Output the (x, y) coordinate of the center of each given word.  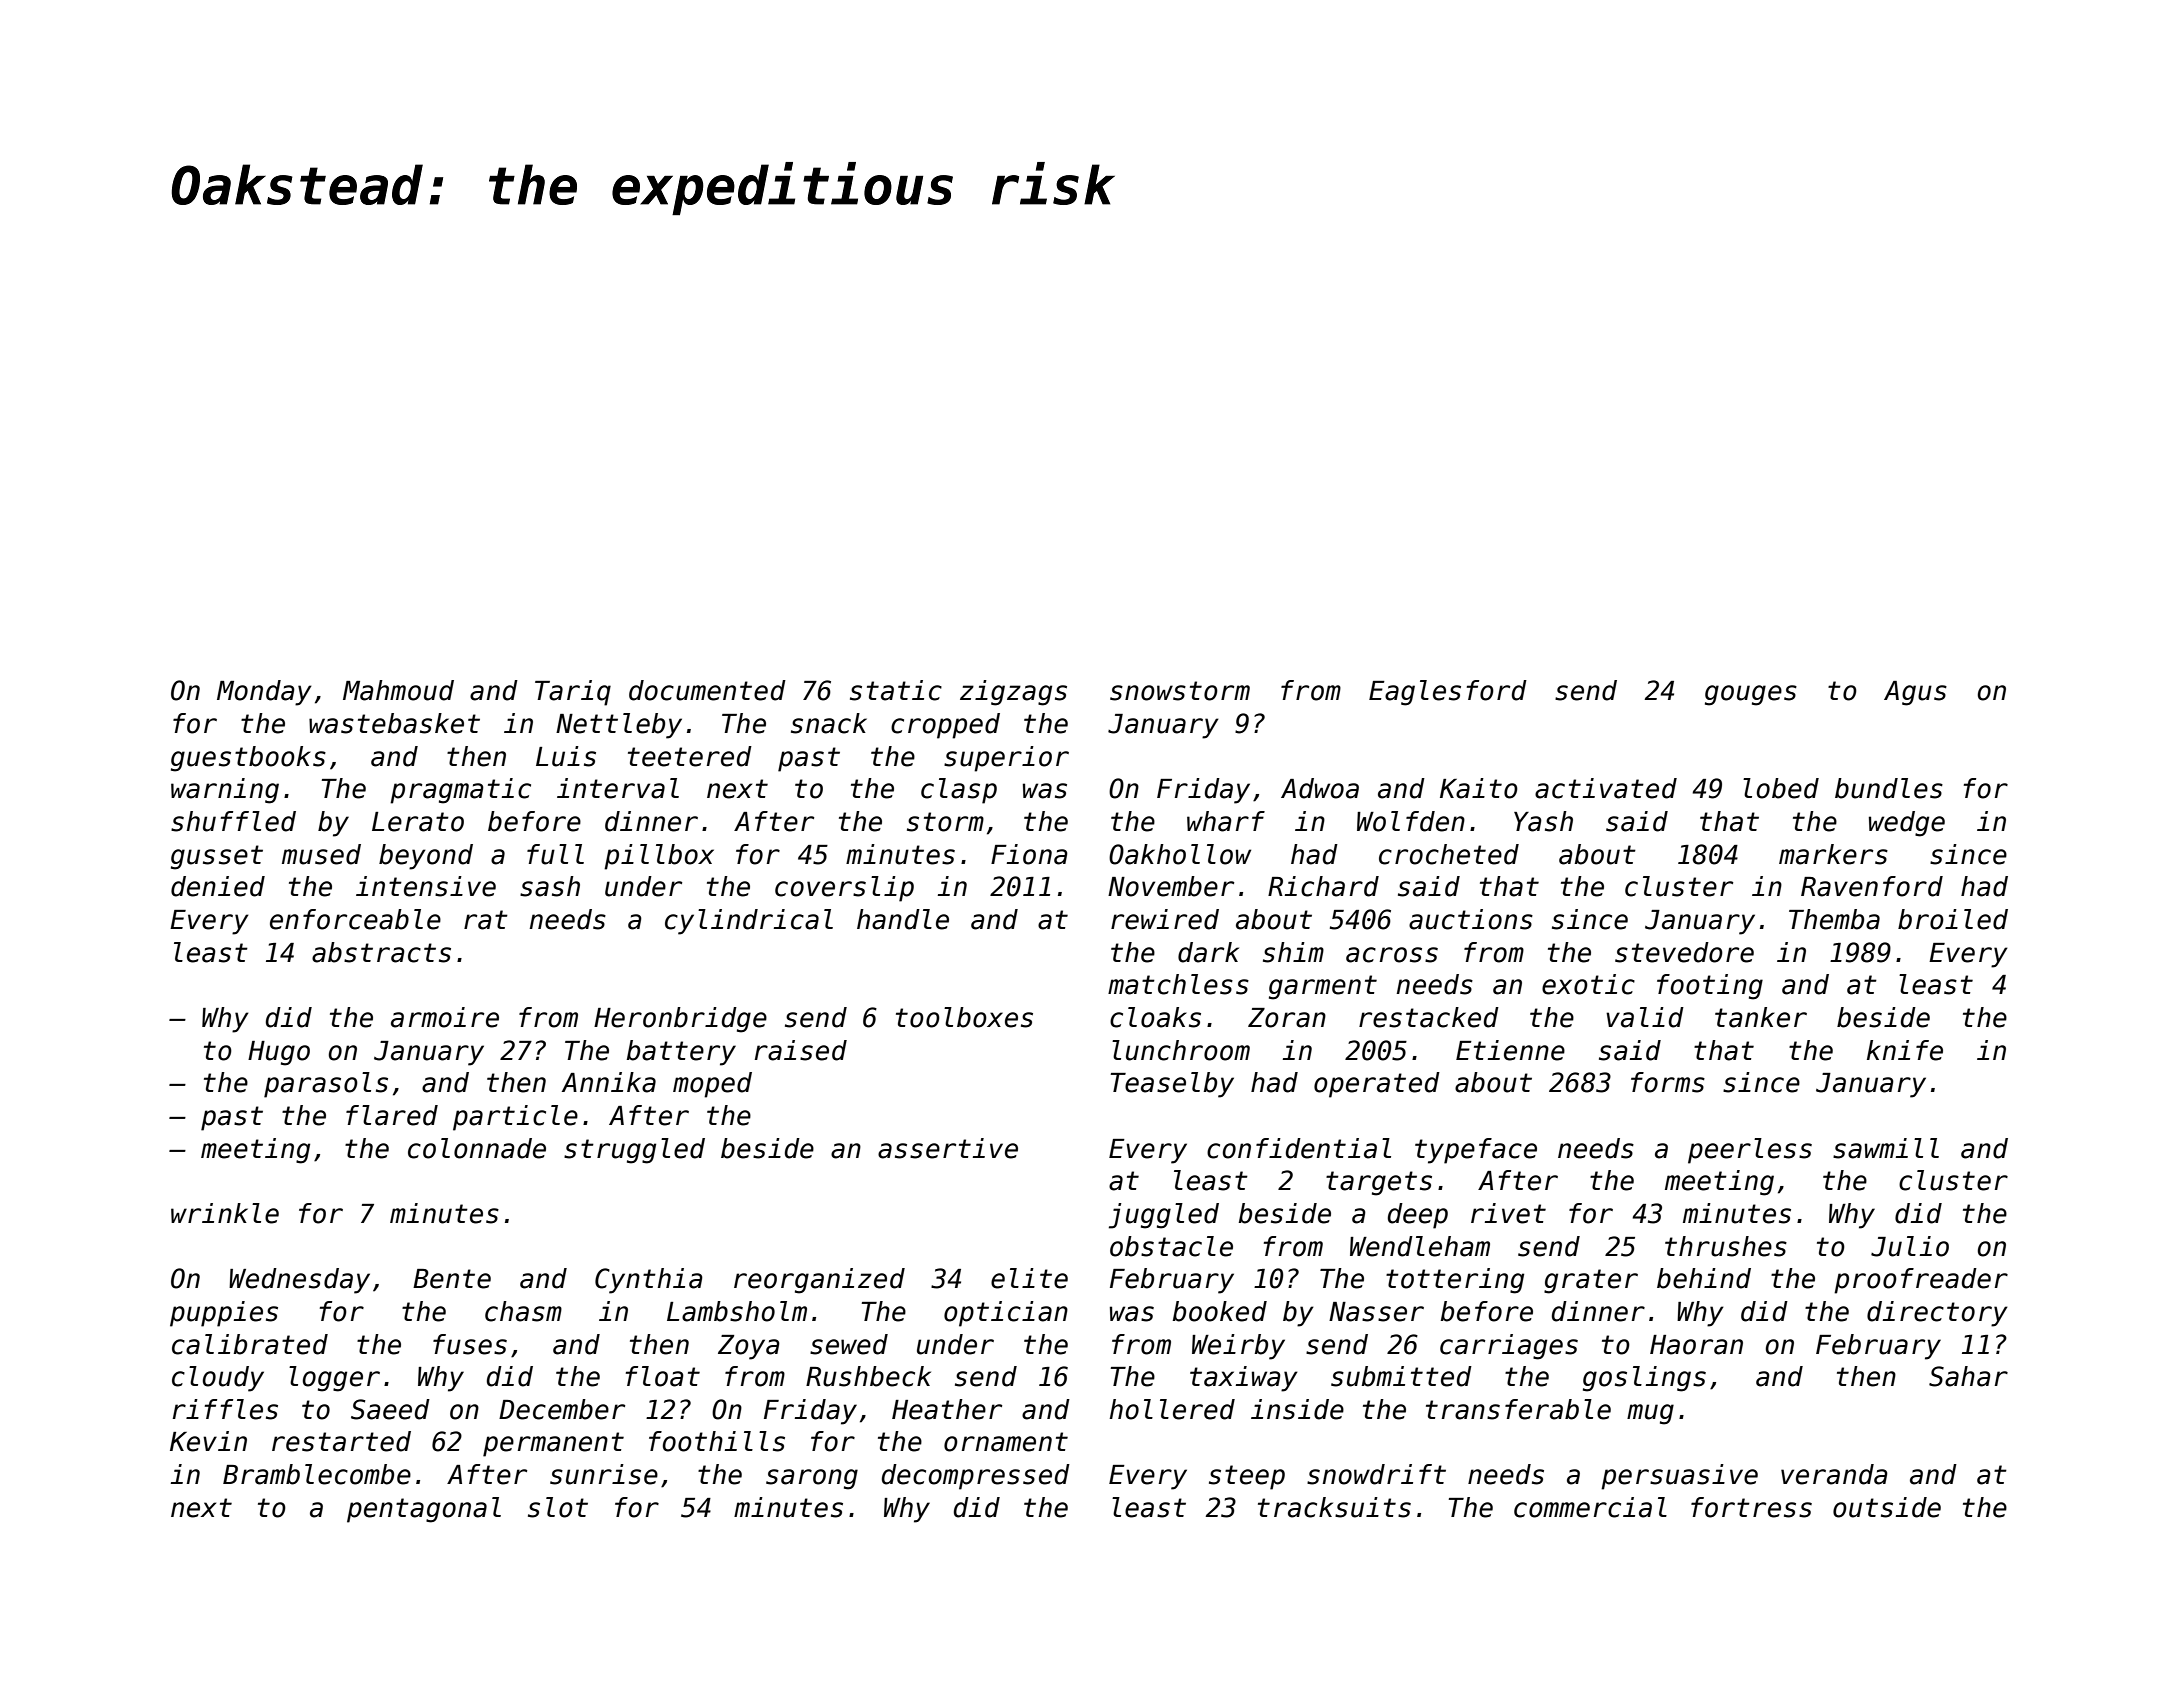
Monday (264, 693)
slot (558, 1507)
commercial (1590, 1507)
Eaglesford (1448, 693)
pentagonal (424, 1510)
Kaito (1479, 788)
